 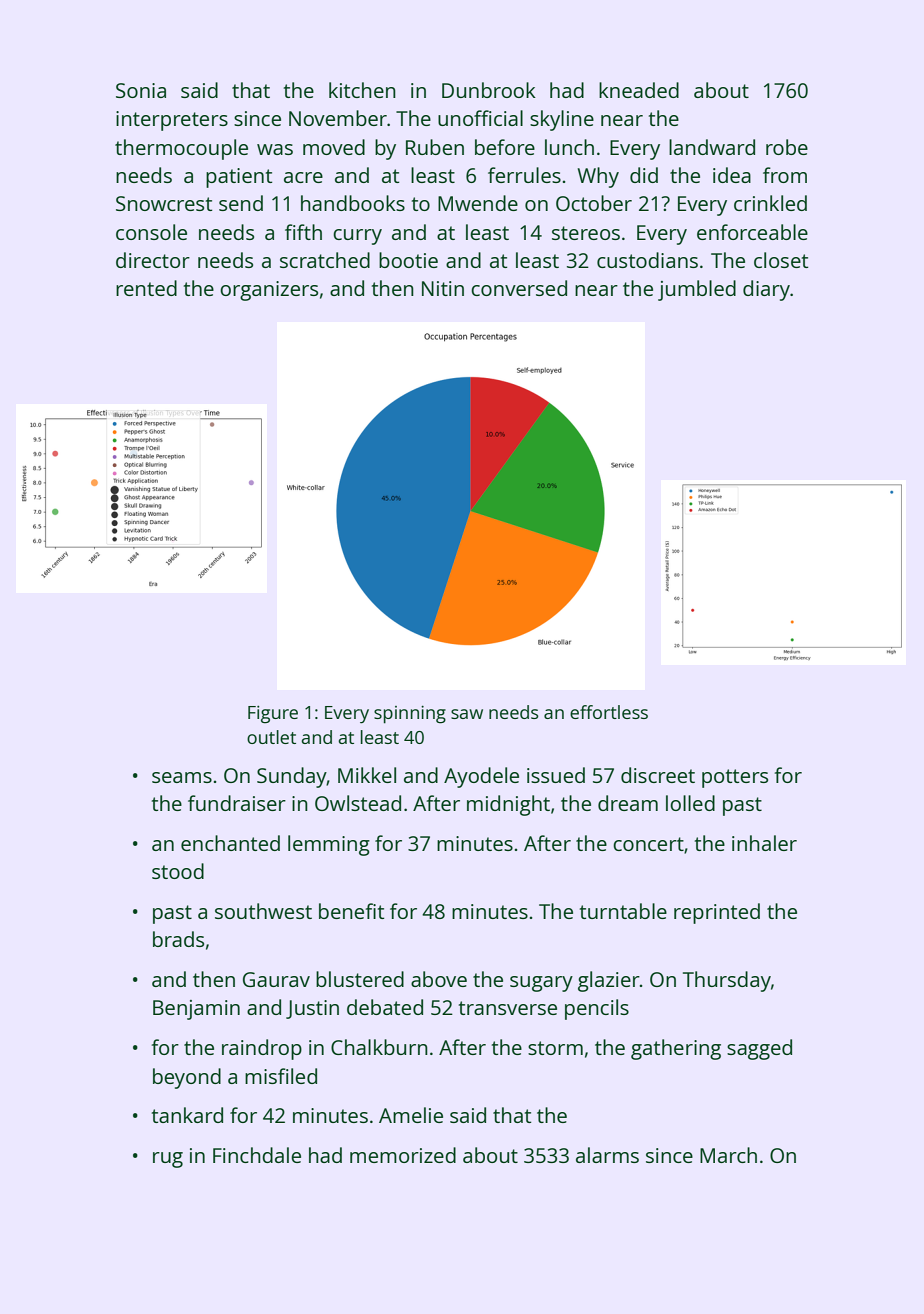 What do you see at coordinates (408, 260) in the screenshot?
I see `bootie` at bounding box center [408, 260].
